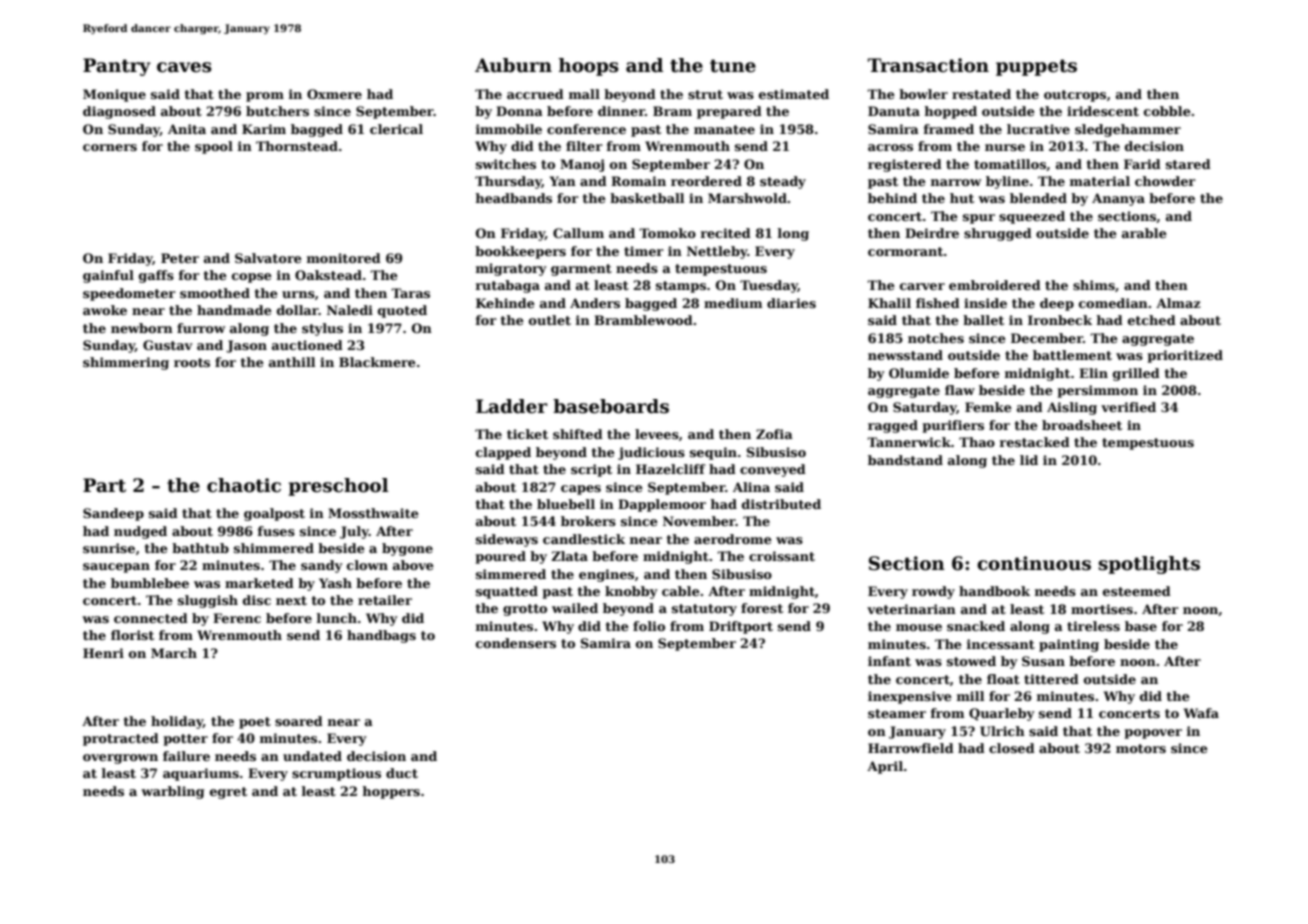  Describe the element at coordinates (244, 485) in the image. I see `chaotic` at that location.
